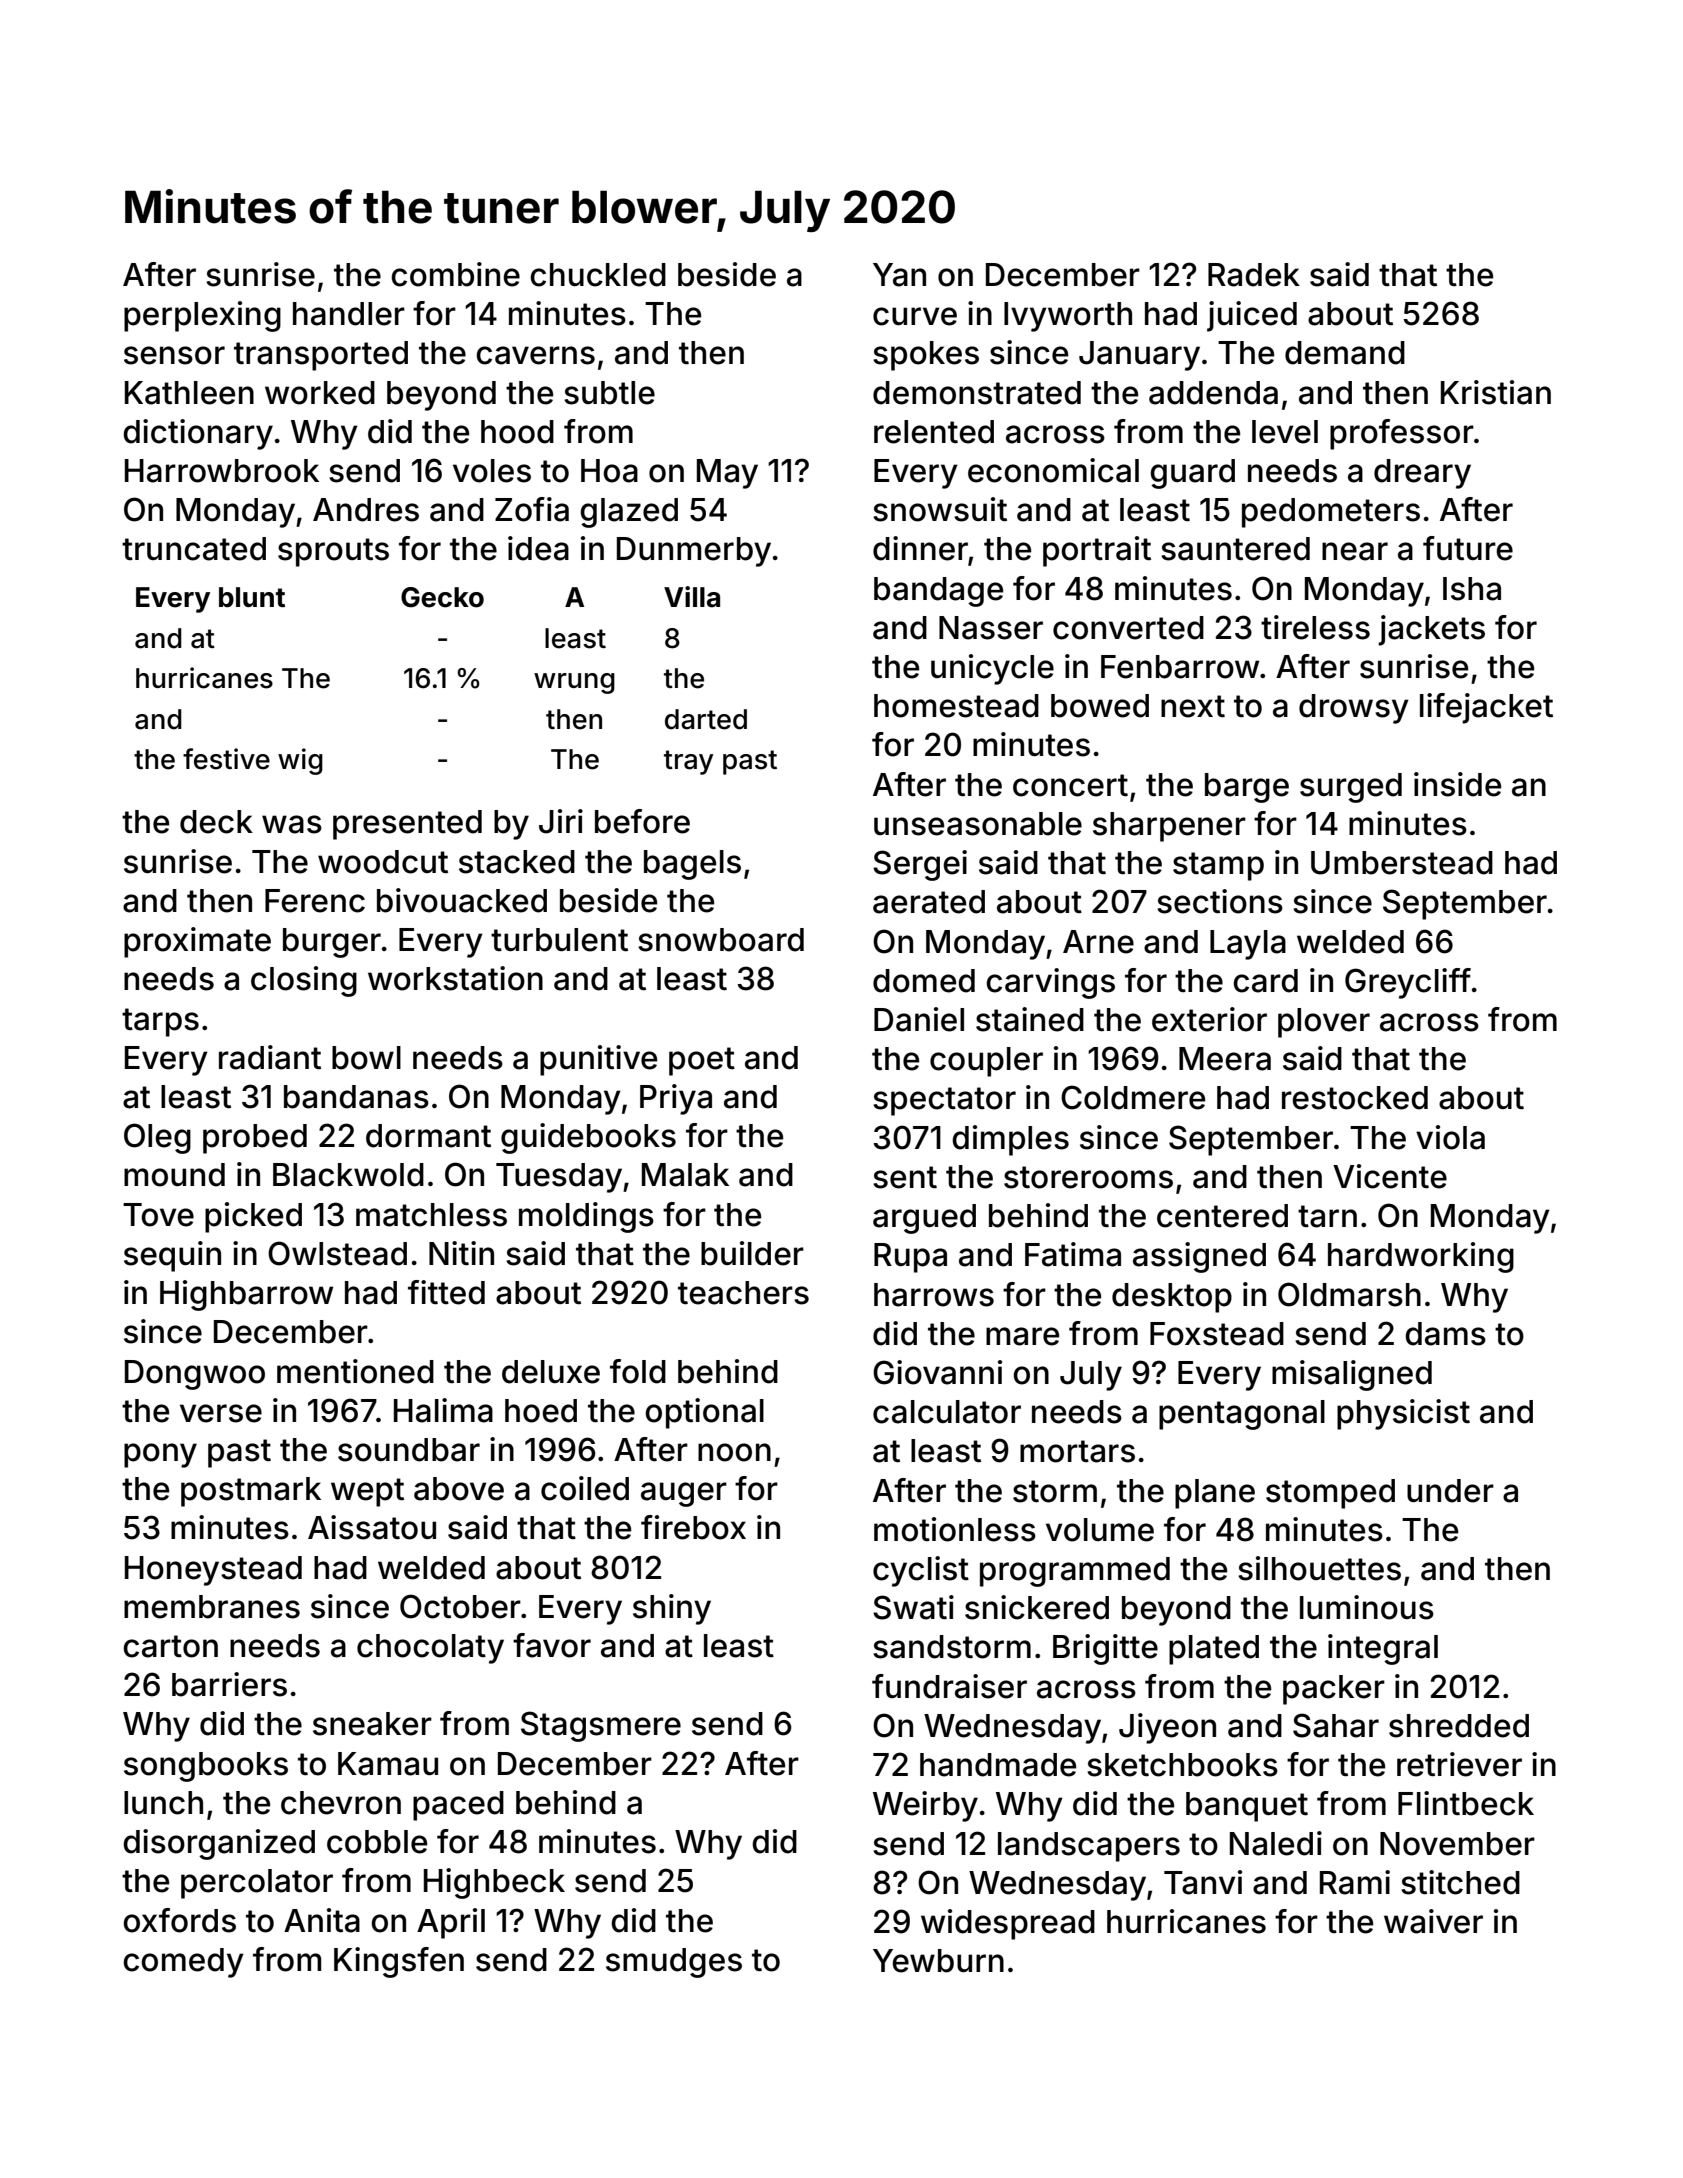 This document has width=1683, height=2178. Describe the element at coordinates (213, 1571) in the document. I see `Honeystead` at that location.
